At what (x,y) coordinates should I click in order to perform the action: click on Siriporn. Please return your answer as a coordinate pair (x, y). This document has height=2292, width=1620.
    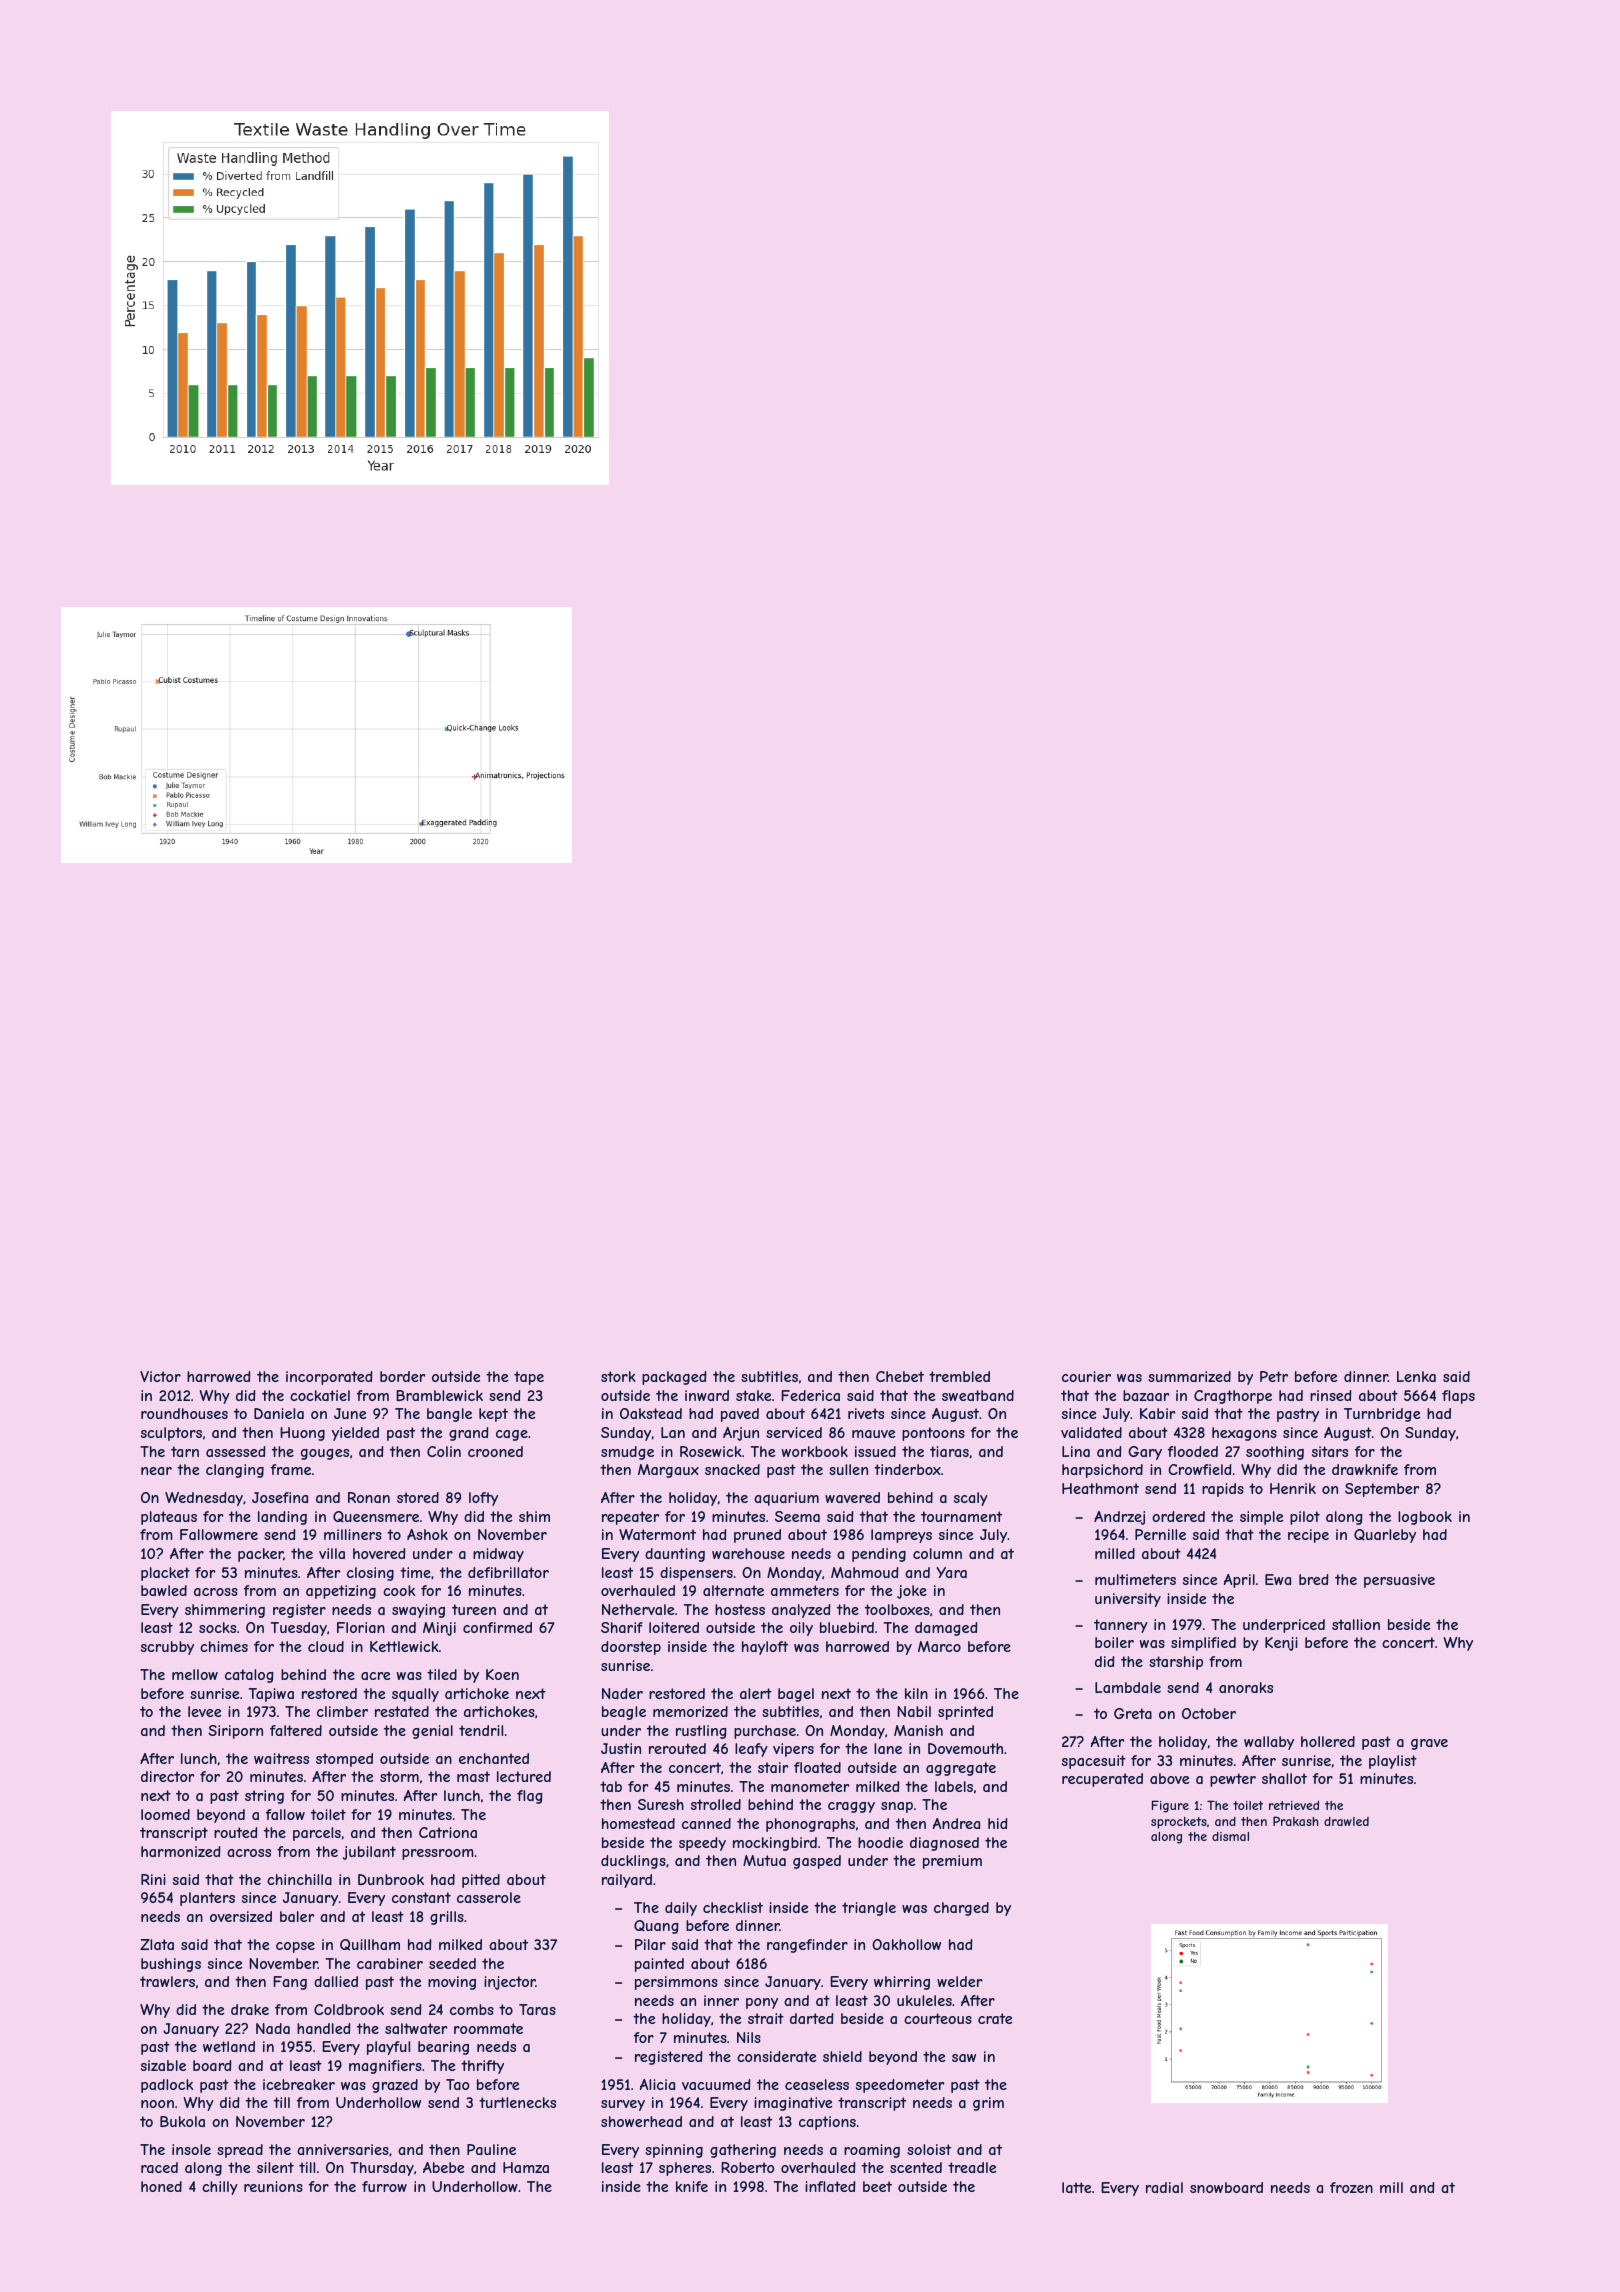
    Looking at the image, I should click on (235, 1732).
